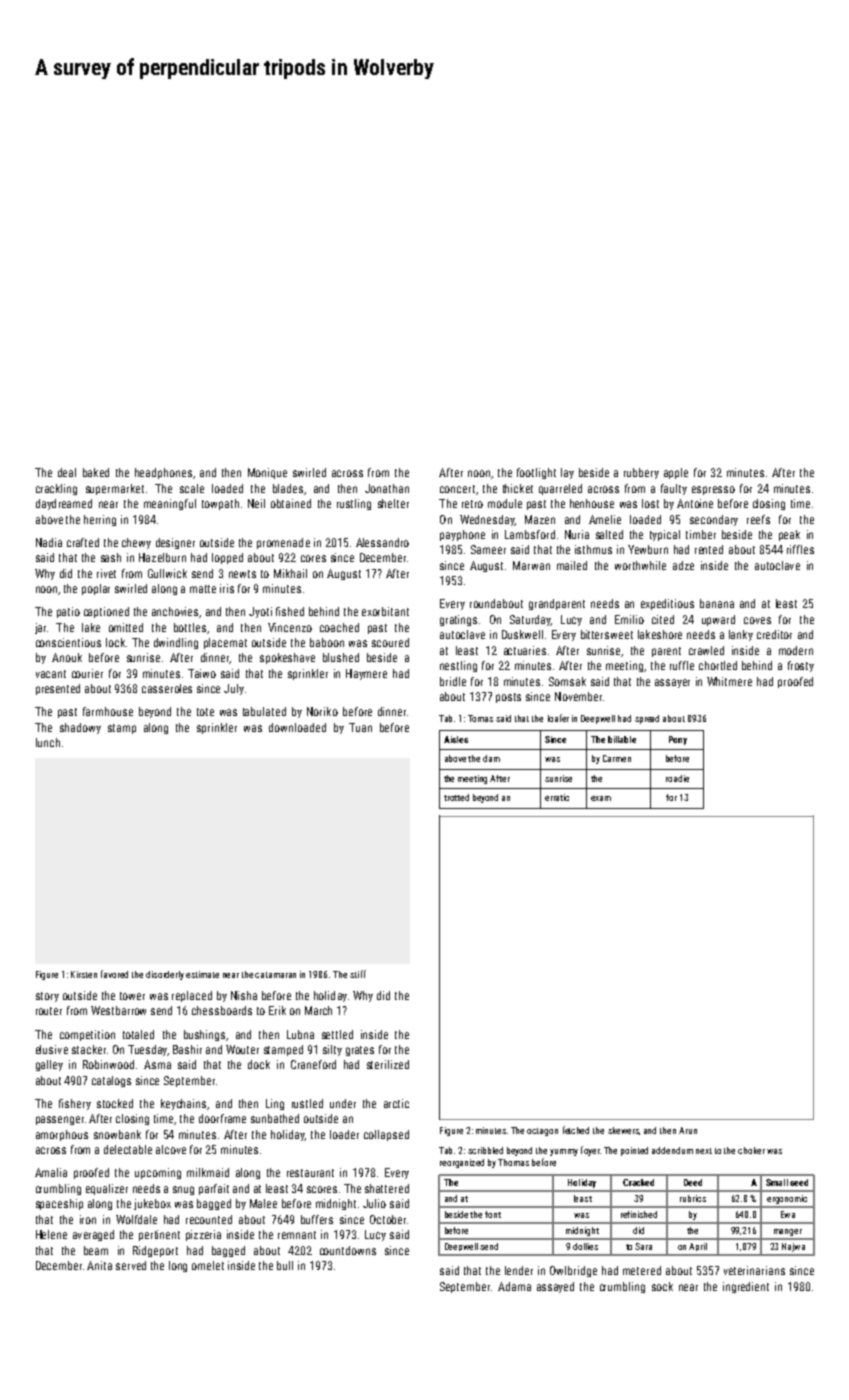 The width and height of the document is (849, 1400). What do you see at coordinates (525, 650) in the document?
I see `actuaries` at bounding box center [525, 650].
